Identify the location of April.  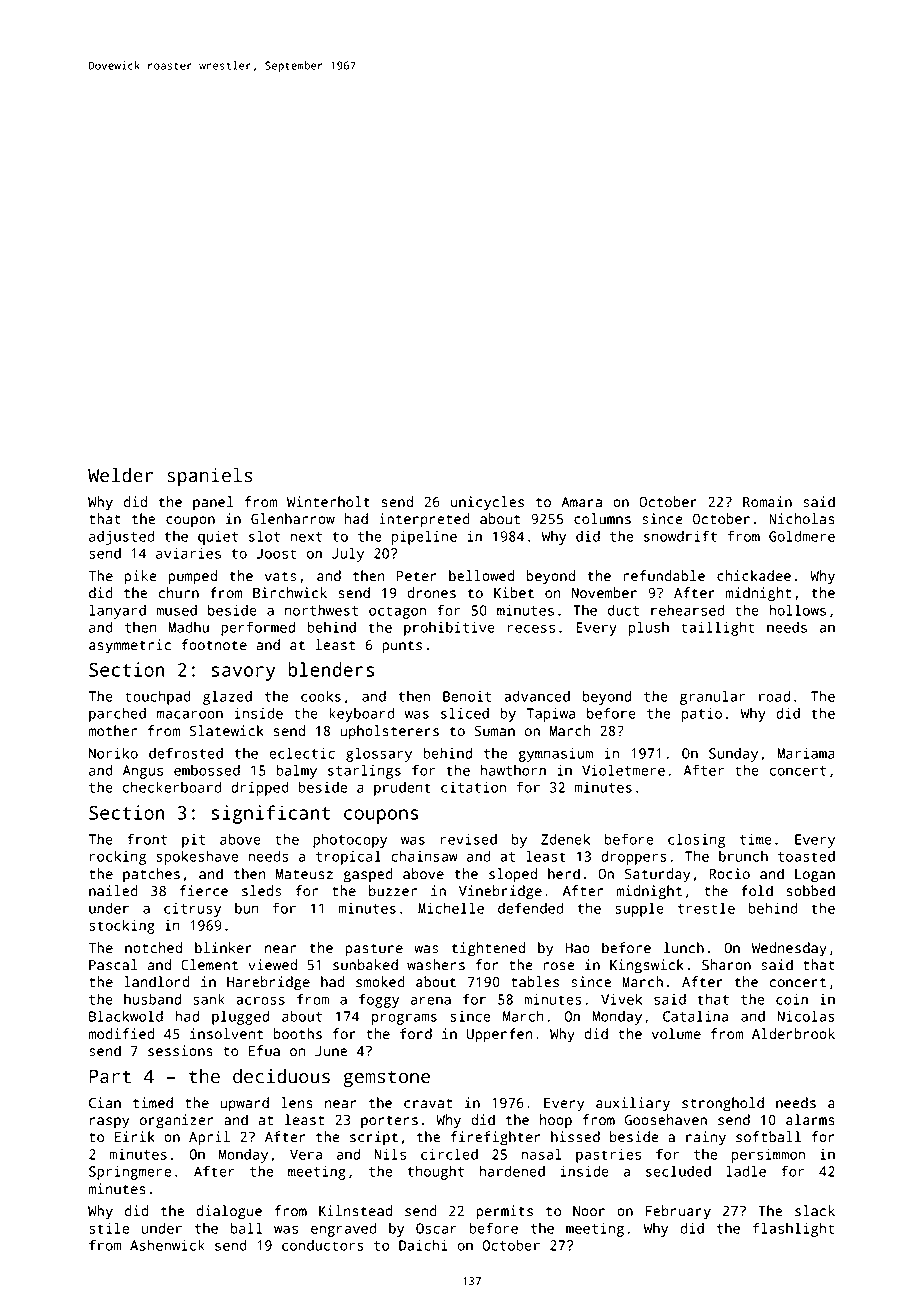
(209, 1138).
